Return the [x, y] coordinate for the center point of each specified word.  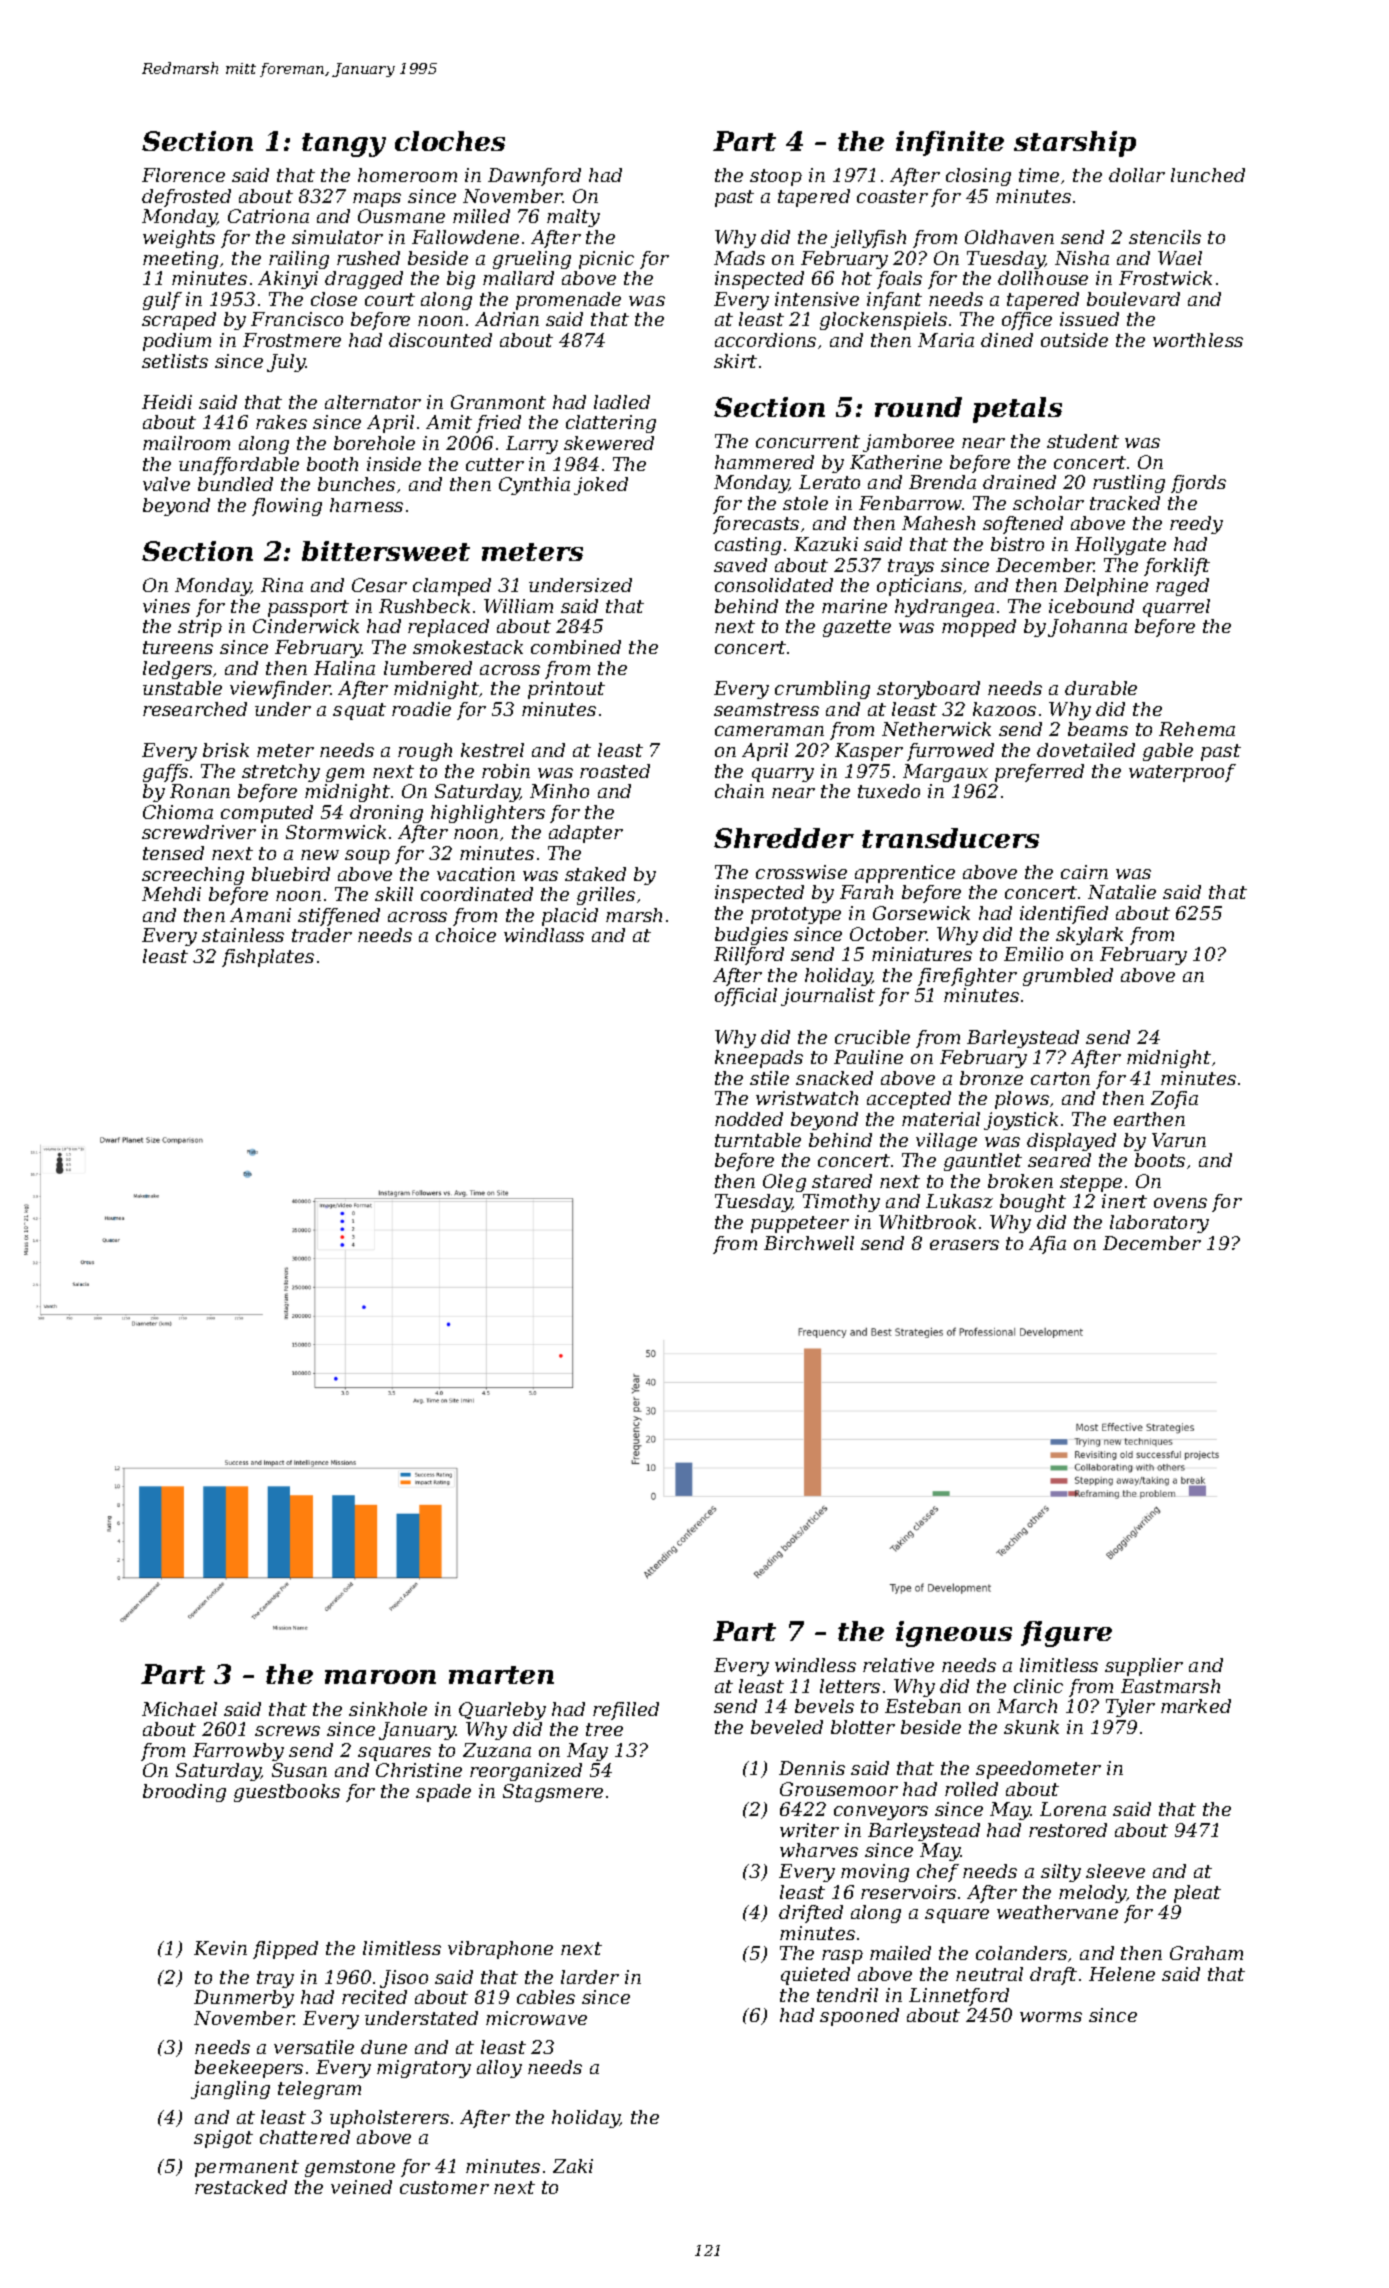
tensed [173, 853]
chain [739, 791]
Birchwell [809, 1243]
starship [1075, 144]
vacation [476, 874]
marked [1196, 1706]
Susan [299, 1770]
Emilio [1033, 954]
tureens [178, 647]
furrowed [950, 752]
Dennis [812, 1768]
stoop [776, 177]
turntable [758, 1140]
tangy [344, 145]
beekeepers [249, 2069]
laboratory [1159, 1224]
